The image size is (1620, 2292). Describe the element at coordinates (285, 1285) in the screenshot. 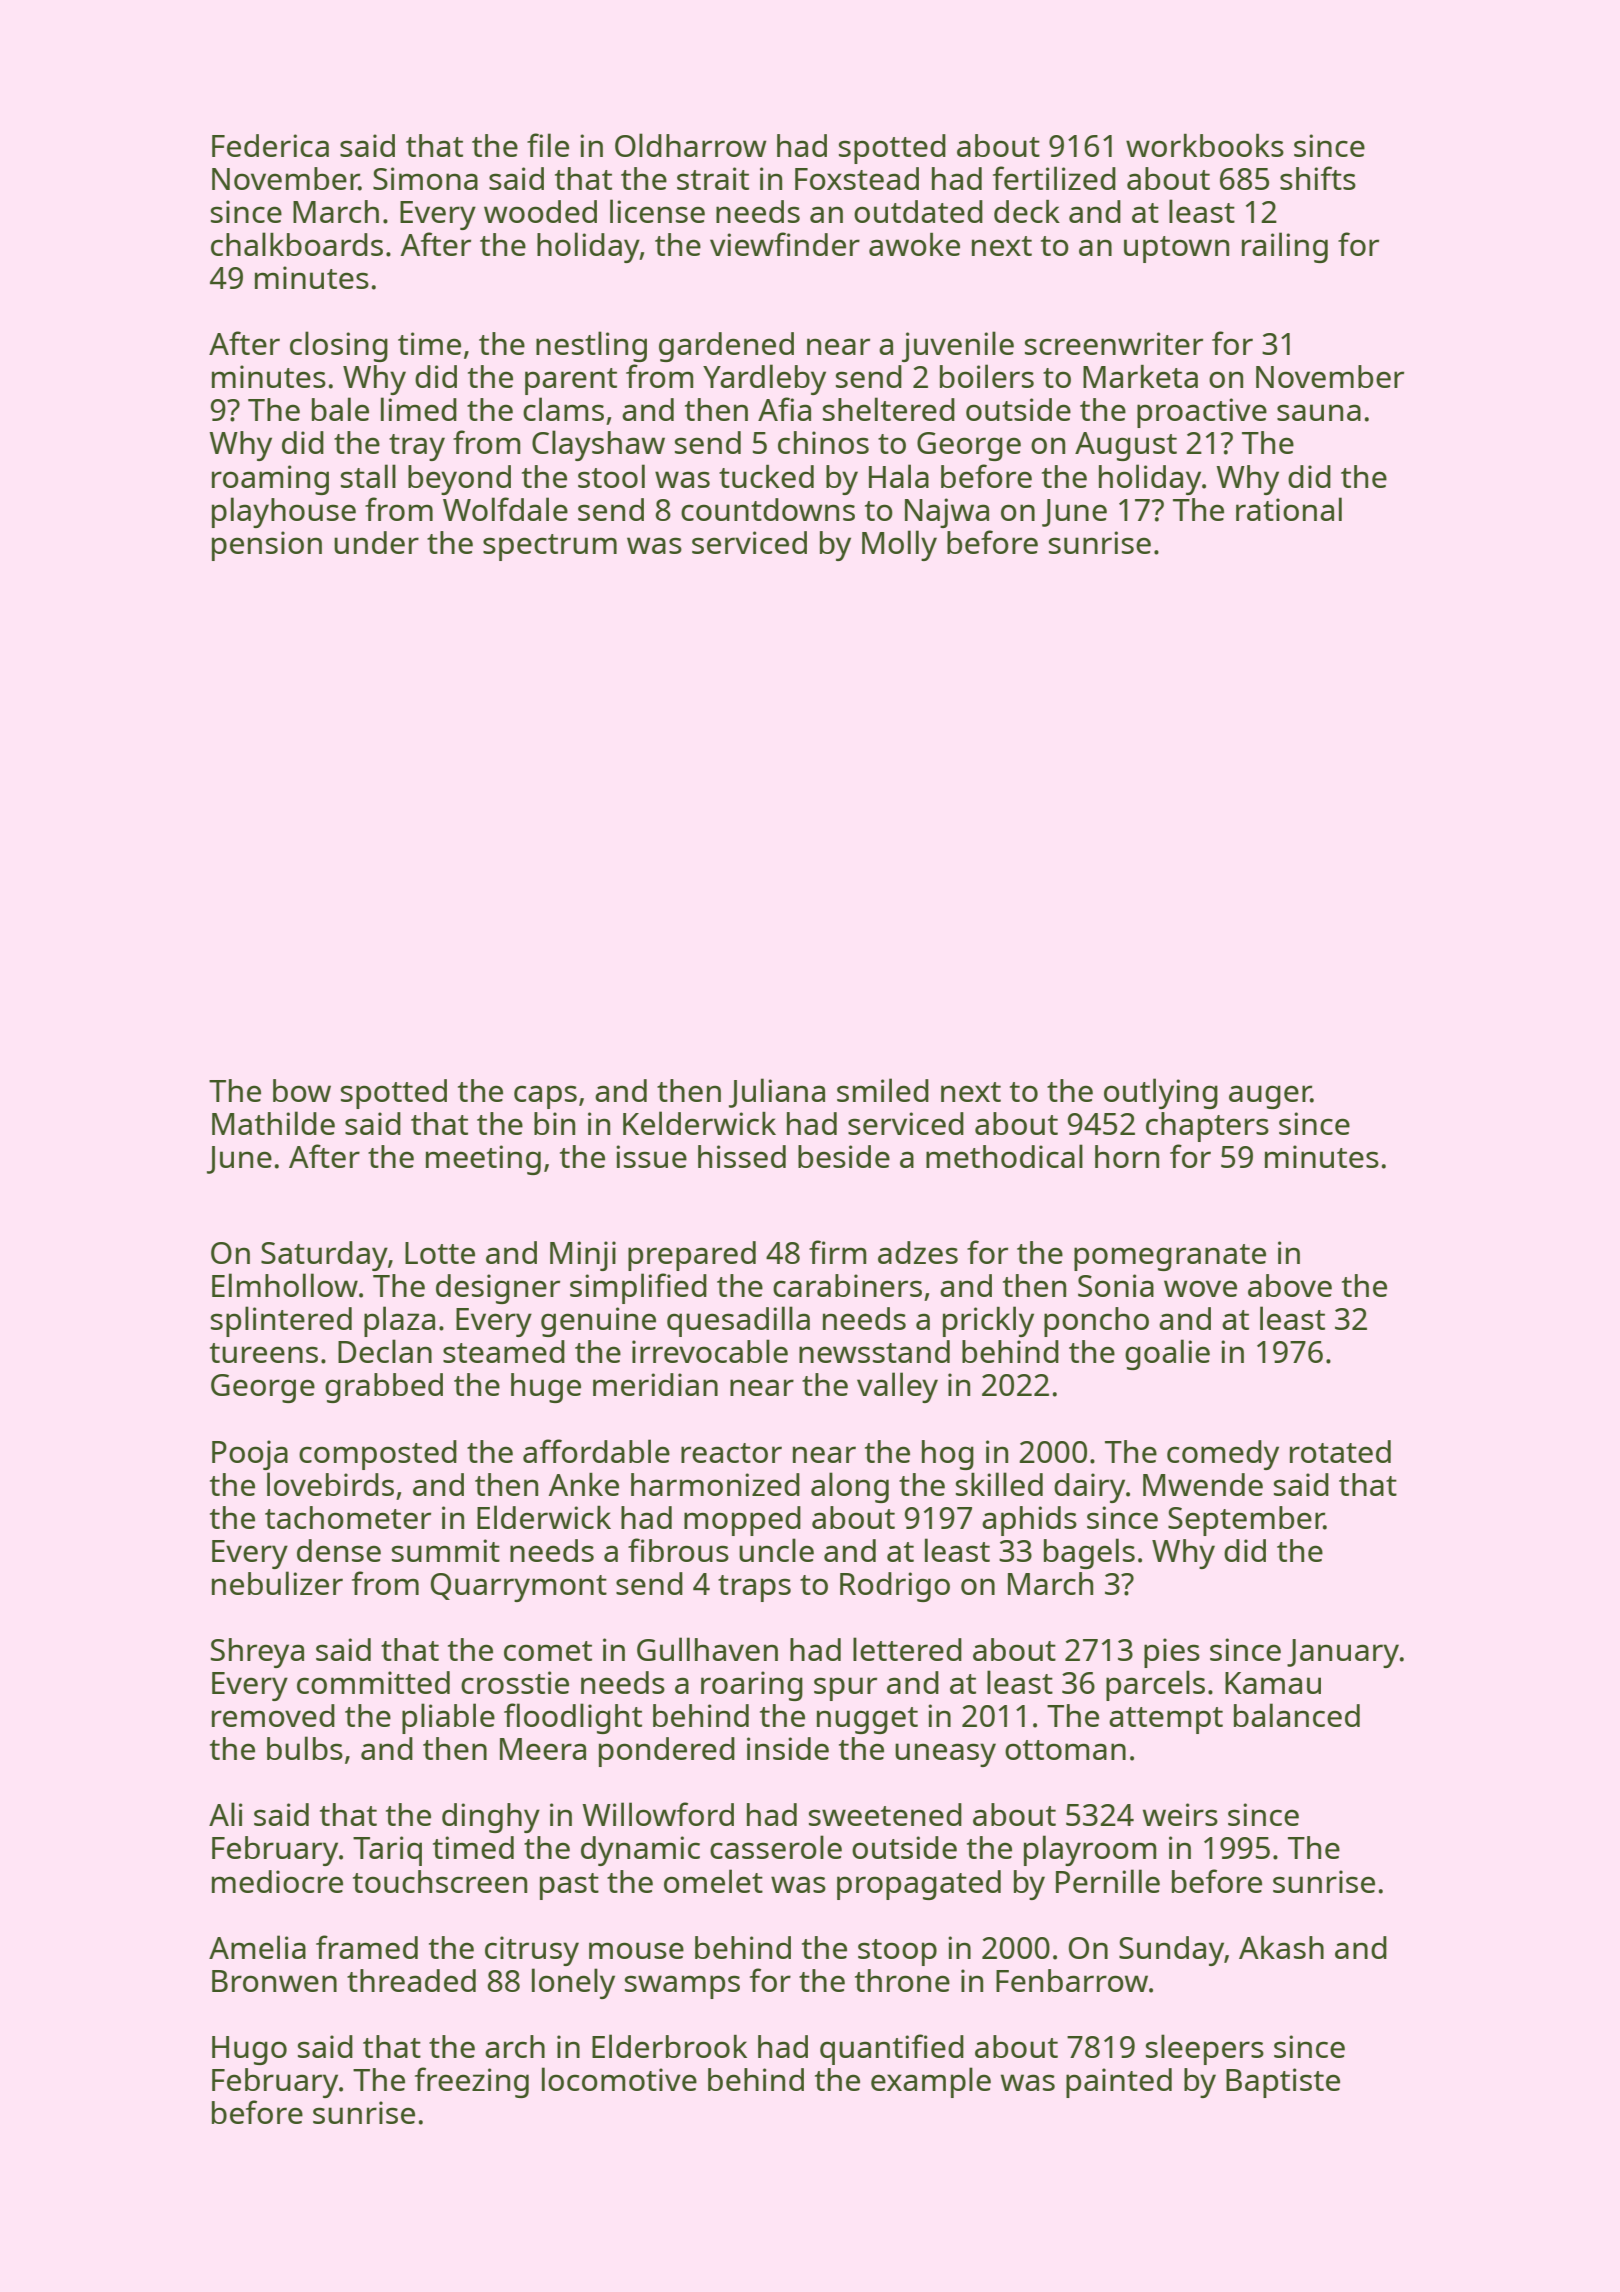

I see `Elmhollow` at that location.
